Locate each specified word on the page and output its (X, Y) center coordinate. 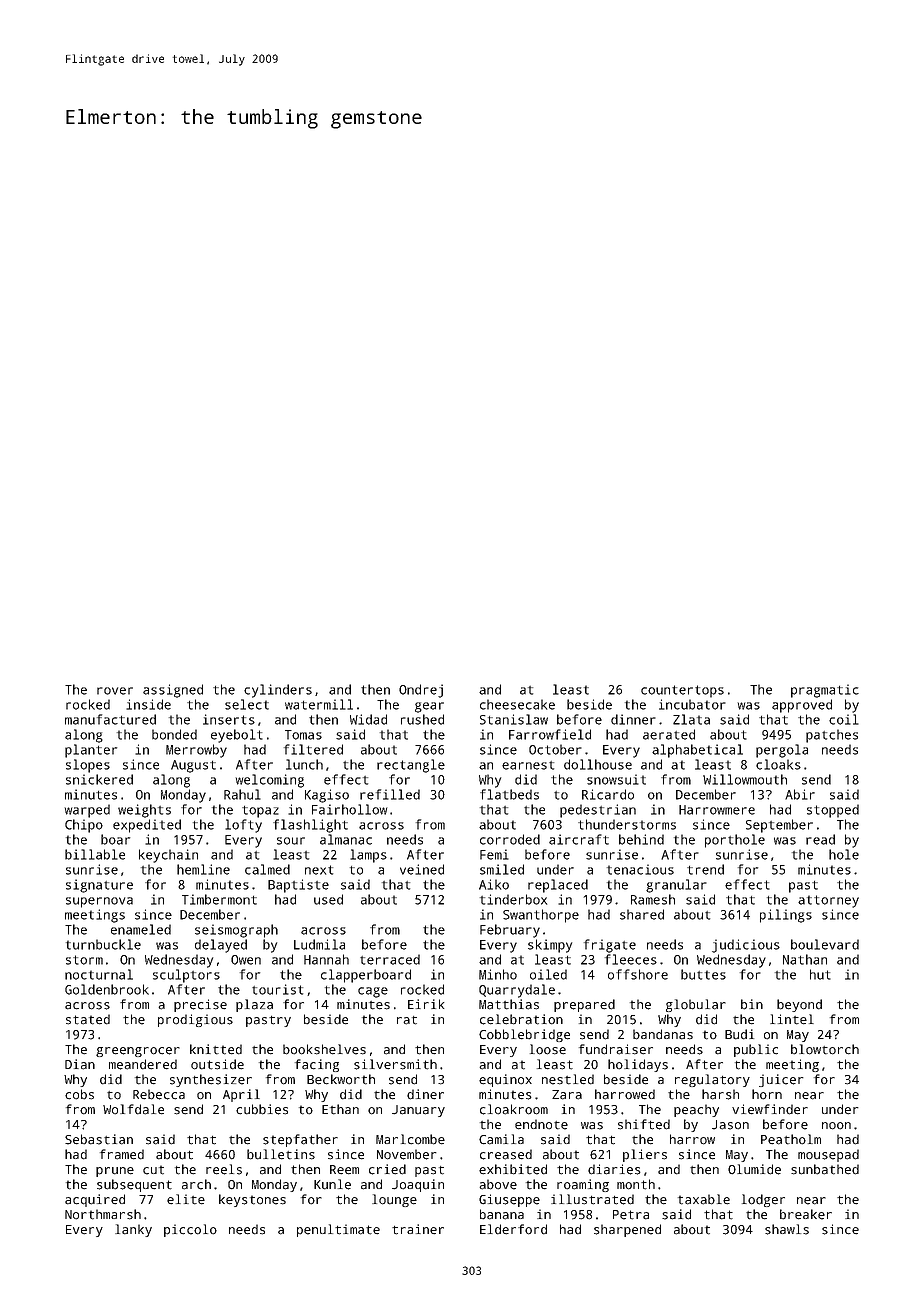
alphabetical (697, 751)
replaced (558, 886)
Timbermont (219, 899)
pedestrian (598, 811)
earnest (528, 765)
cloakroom (514, 1109)
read (820, 839)
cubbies (262, 1109)
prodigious (195, 1020)
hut (820, 974)
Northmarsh (103, 1214)
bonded (174, 734)
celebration (521, 1019)
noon (836, 1126)
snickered (99, 779)
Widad (368, 719)
